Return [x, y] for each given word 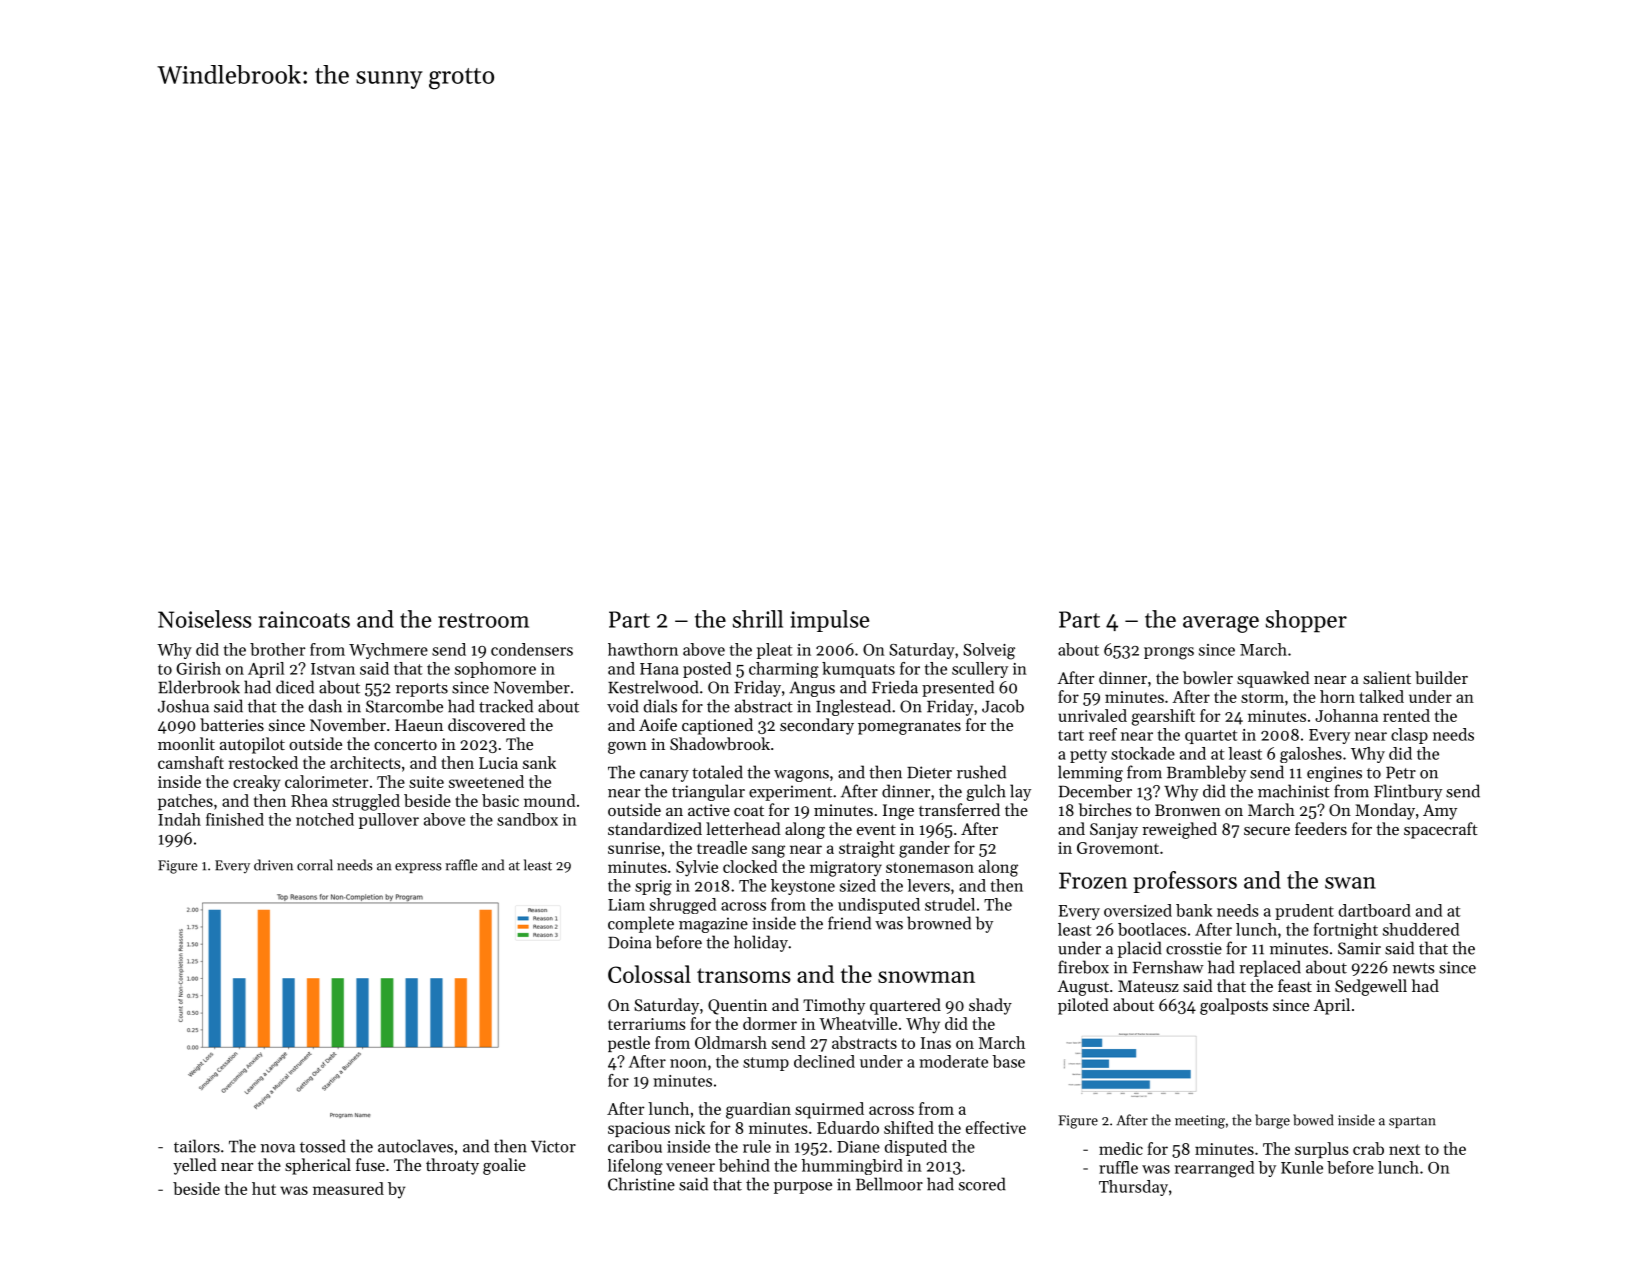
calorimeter [327, 781]
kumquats [858, 670]
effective [996, 1127]
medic [1121, 1148]
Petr [1401, 772]
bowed [1313, 1120]
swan [1350, 883]
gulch [986, 792]
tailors [197, 1146]
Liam [626, 905]
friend [849, 923]
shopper [1306, 621]
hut [264, 1188]
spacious [639, 1129]
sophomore [495, 670]
